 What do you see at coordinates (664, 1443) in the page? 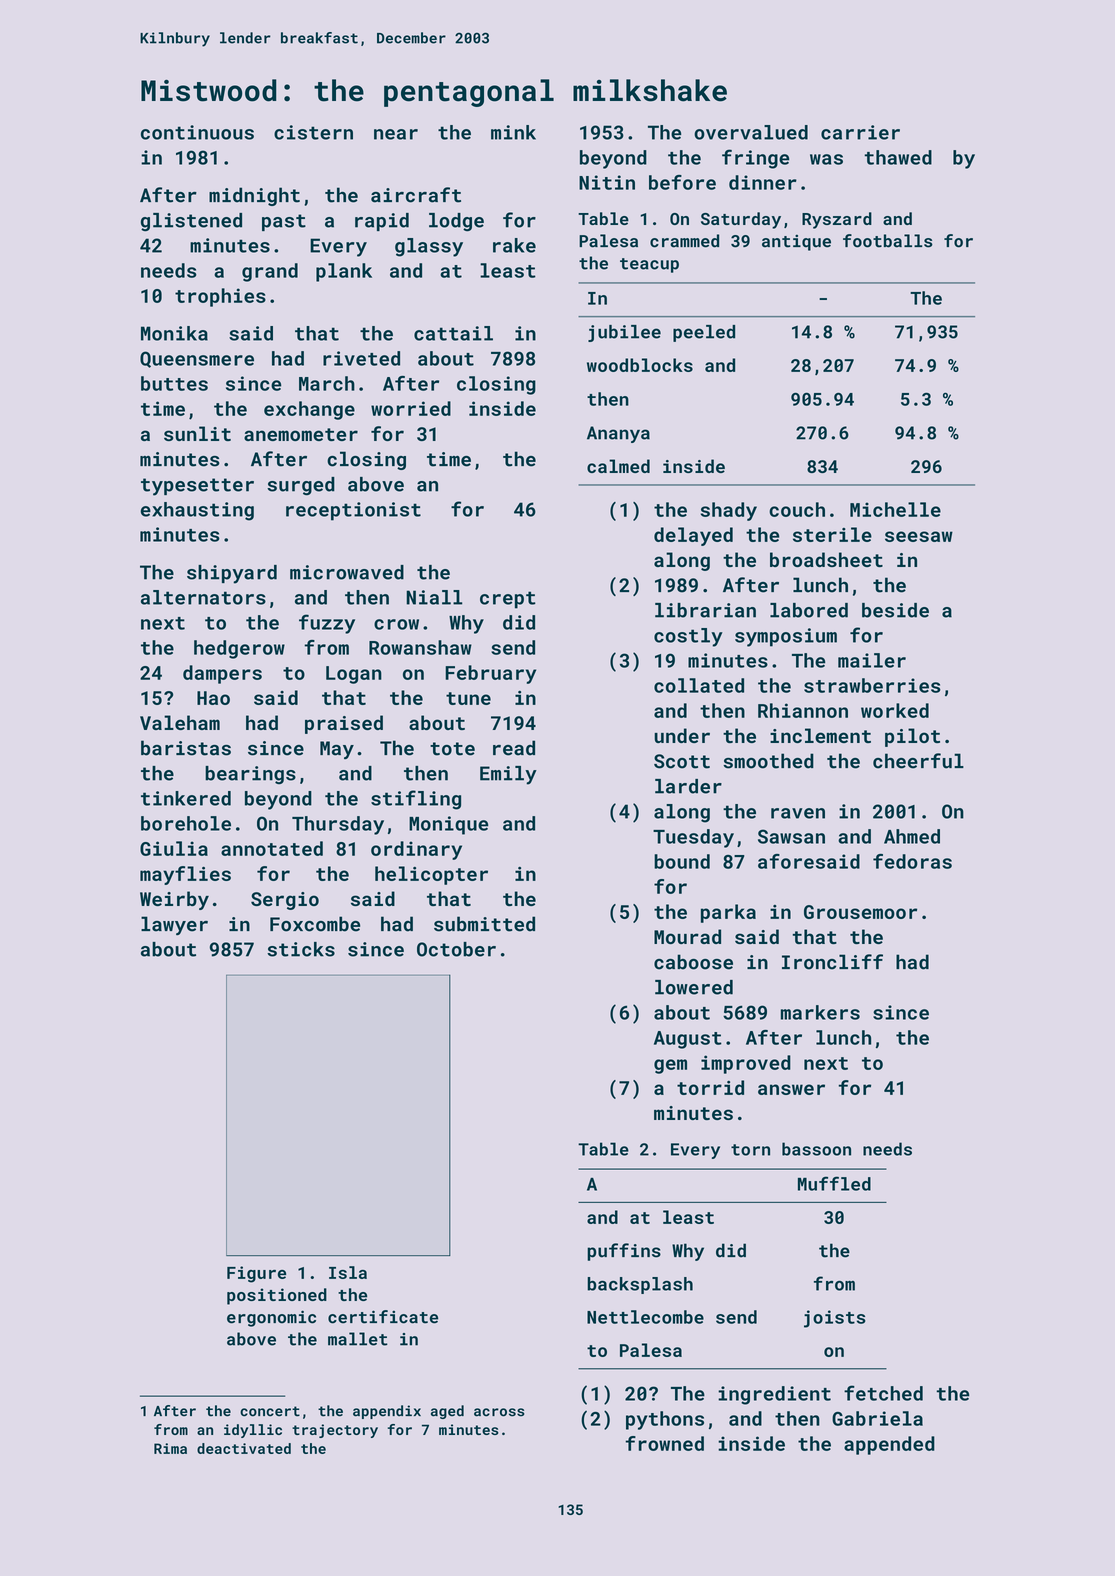
I see `frowned` at bounding box center [664, 1443].
